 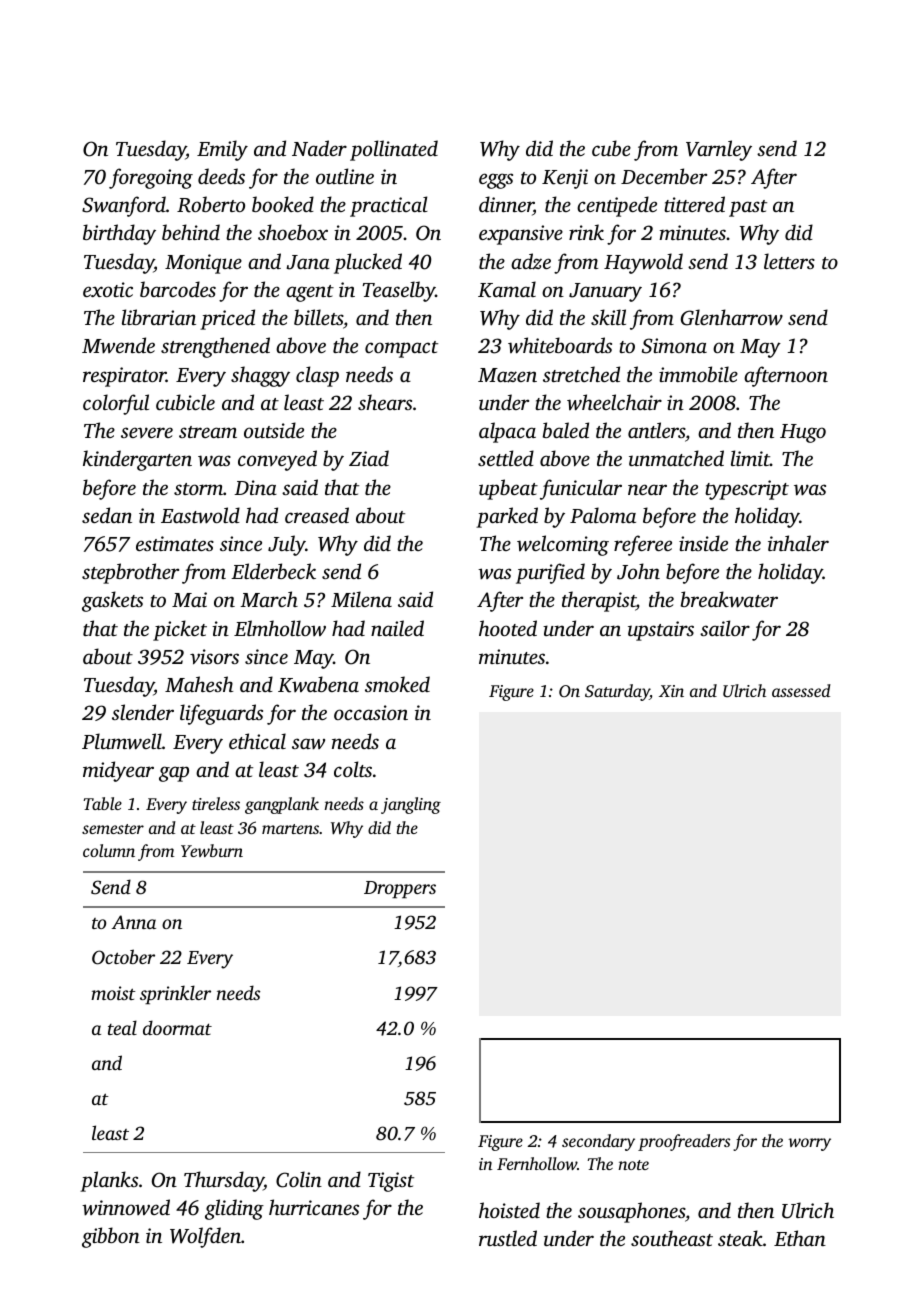 I want to click on Kwabena, so click(x=318, y=684).
